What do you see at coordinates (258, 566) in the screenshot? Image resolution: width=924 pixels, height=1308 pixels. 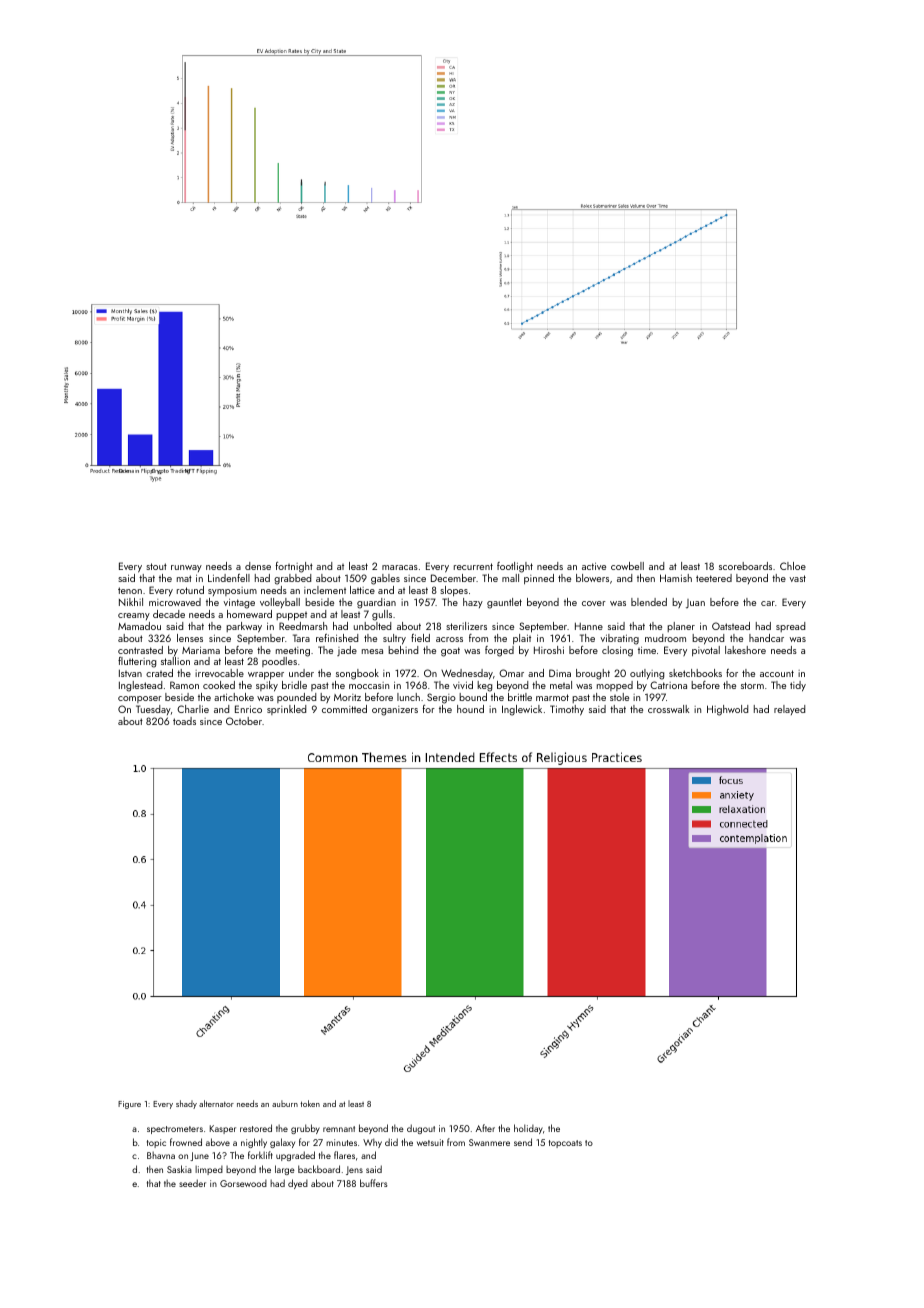 I see `dense` at bounding box center [258, 566].
